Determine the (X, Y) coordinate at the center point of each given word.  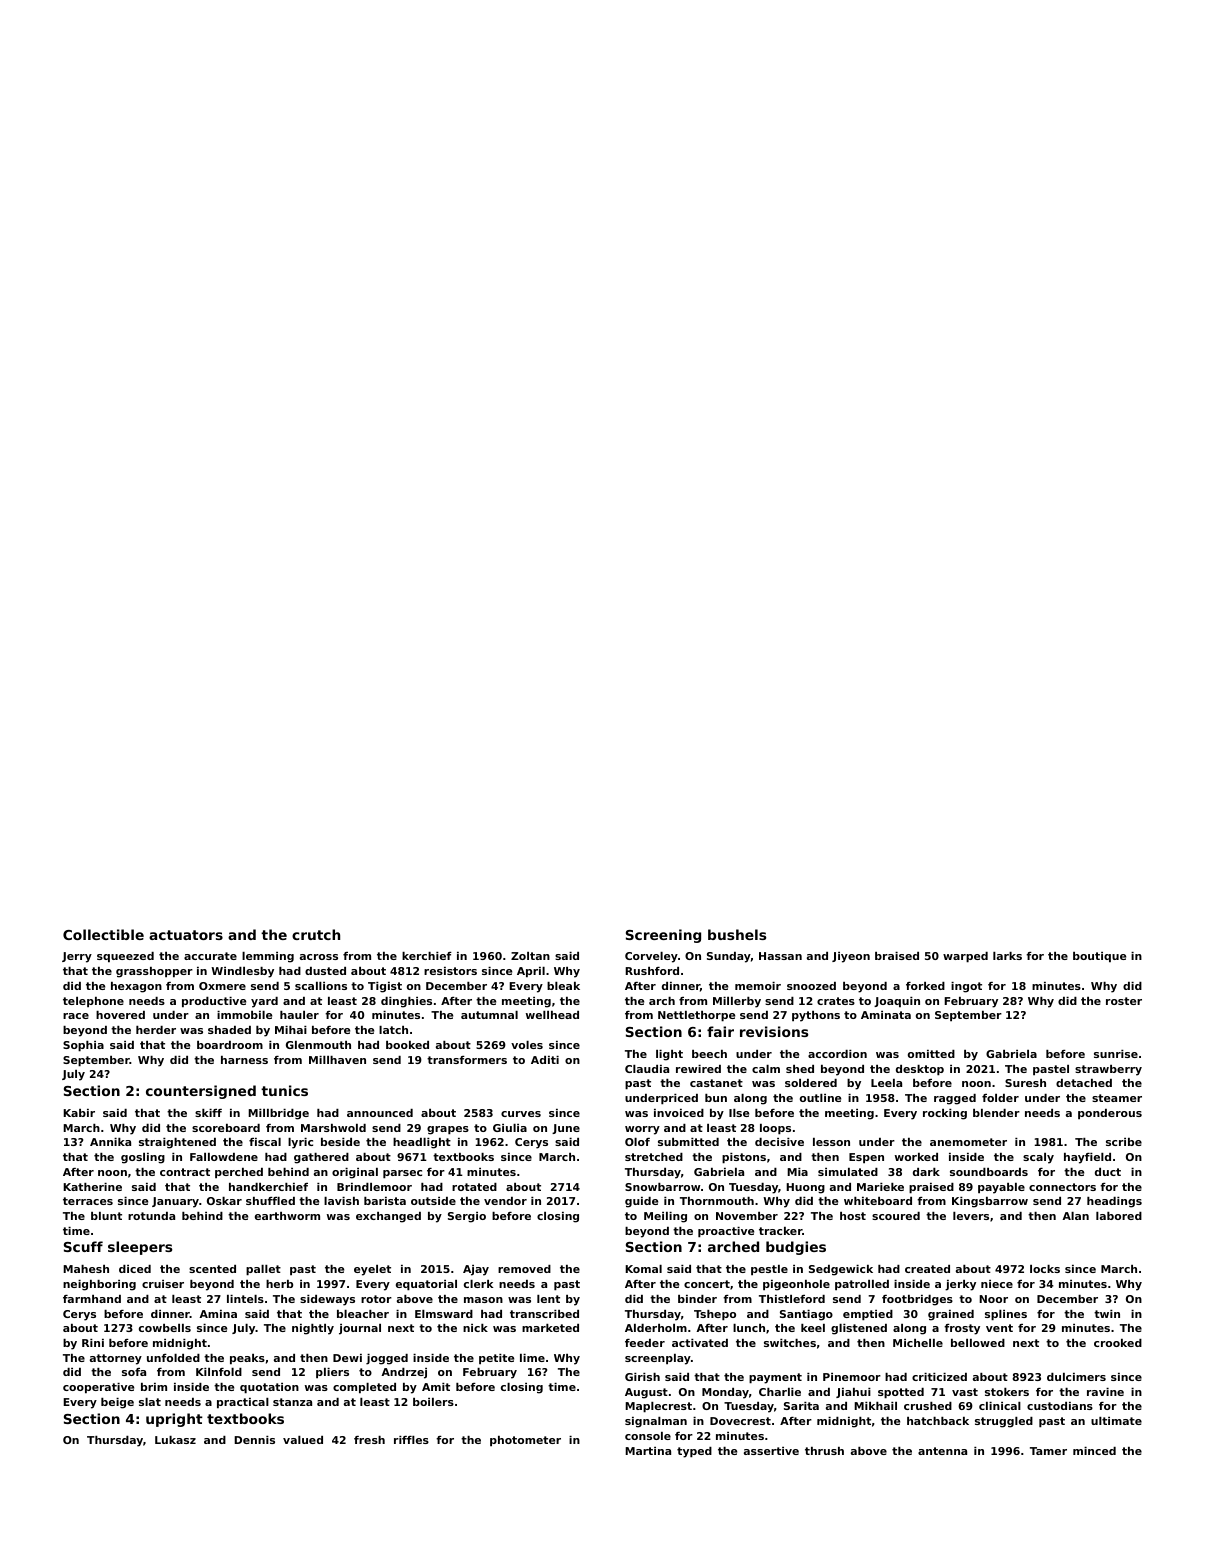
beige (117, 1403)
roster (1124, 1001)
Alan (1075, 1216)
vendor (505, 1201)
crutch (316, 934)
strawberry (1108, 1070)
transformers (467, 1060)
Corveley (651, 957)
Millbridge (278, 1114)
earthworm (287, 1216)
